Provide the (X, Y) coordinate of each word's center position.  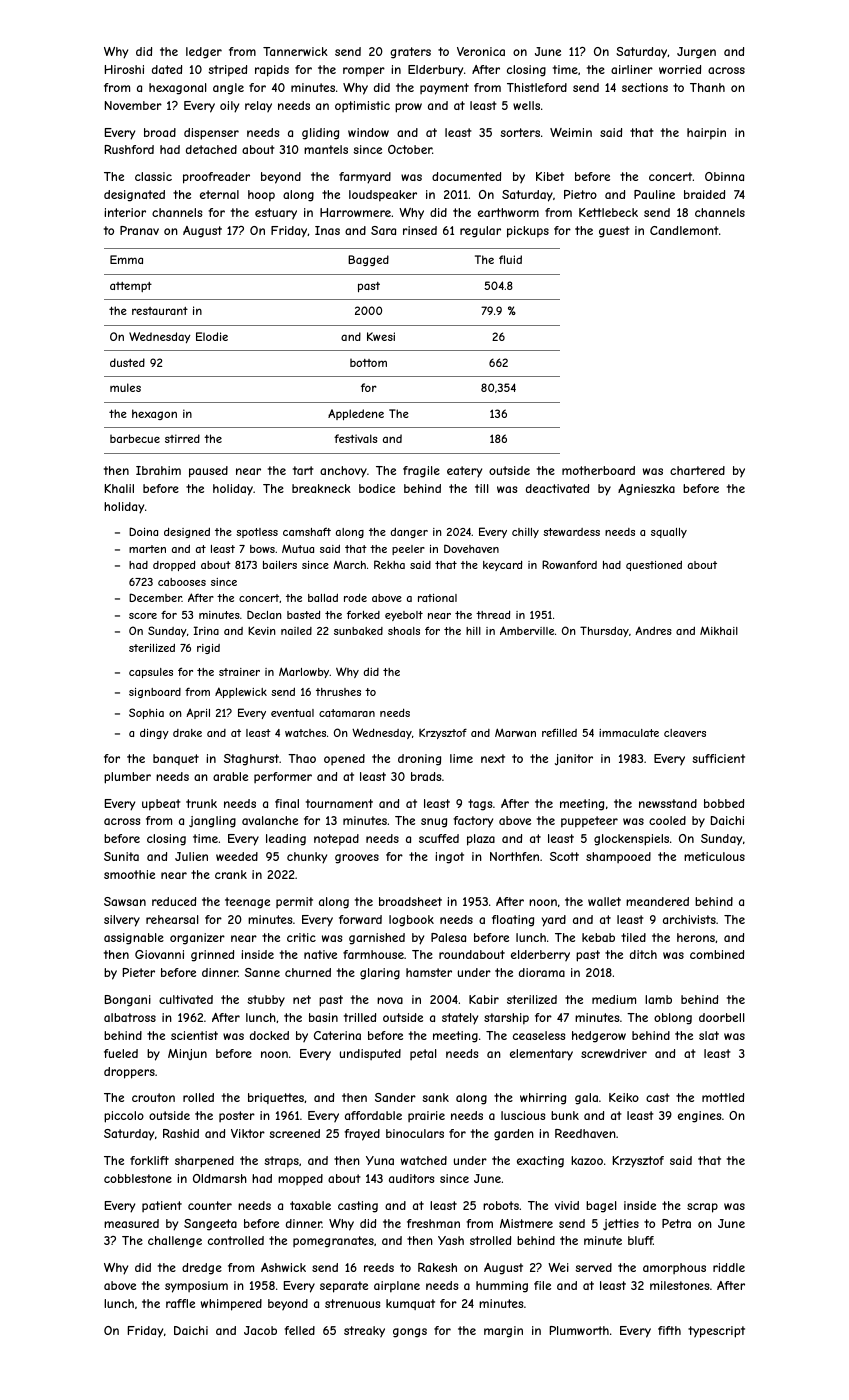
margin (503, 1332)
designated (134, 196)
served (593, 1267)
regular (480, 232)
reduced (174, 901)
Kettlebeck (608, 212)
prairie (426, 1116)
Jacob (260, 1330)
